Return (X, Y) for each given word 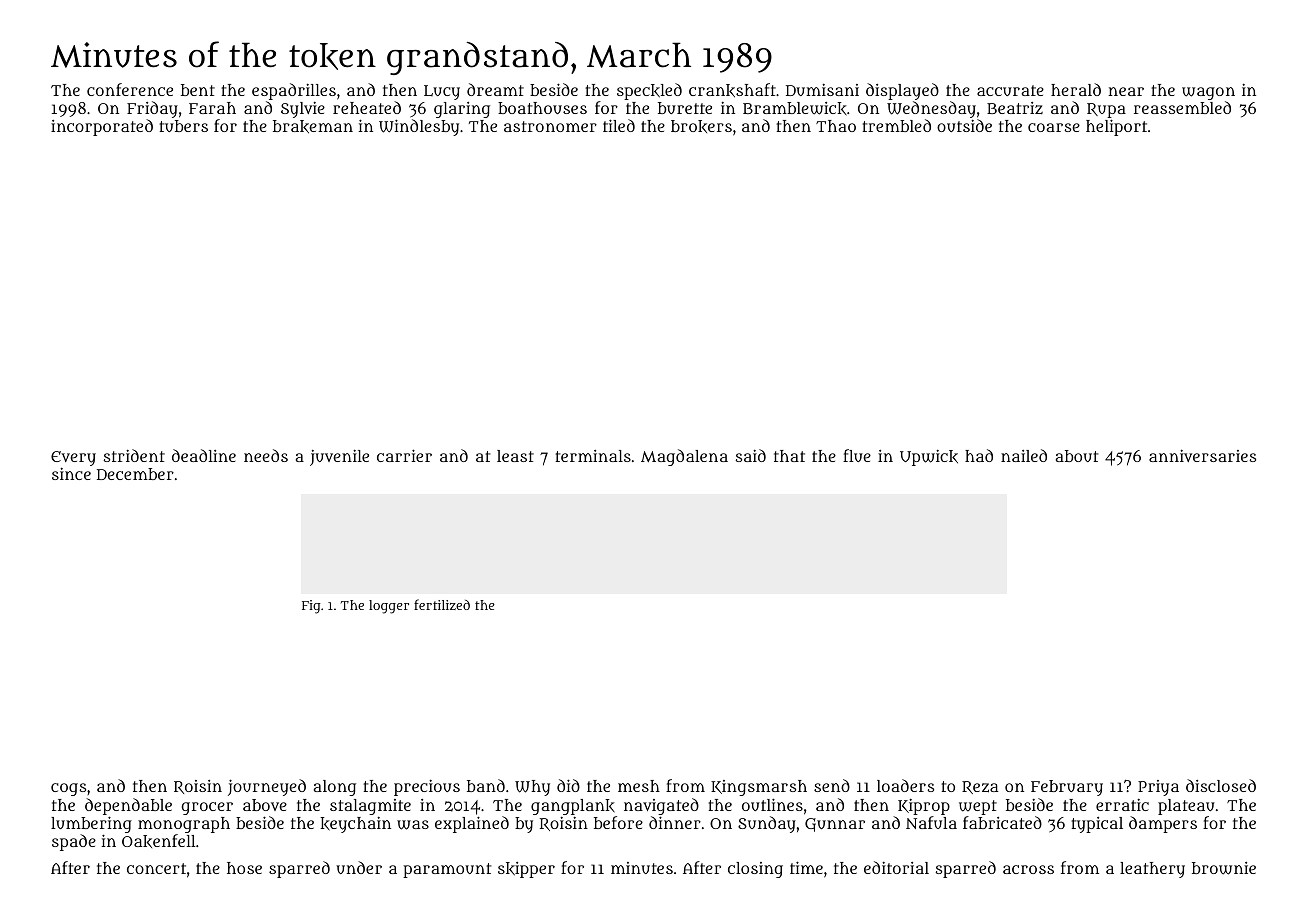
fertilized (442, 604)
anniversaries (1202, 456)
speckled (649, 91)
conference (130, 89)
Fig (311, 607)
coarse (1054, 127)
